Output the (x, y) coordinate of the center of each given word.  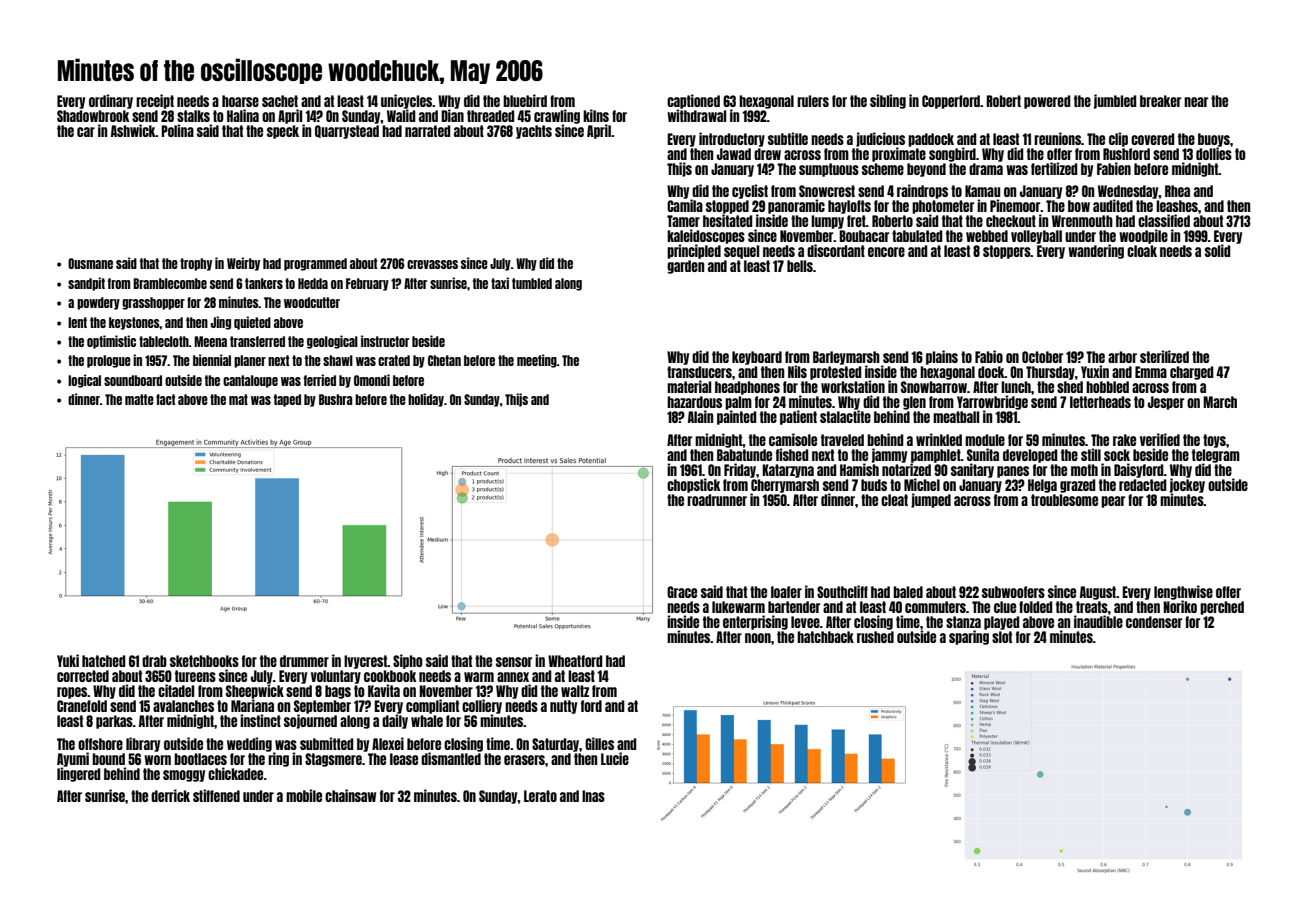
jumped (931, 500)
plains (942, 357)
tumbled (532, 283)
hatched (104, 661)
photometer (943, 207)
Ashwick (133, 130)
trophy (196, 264)
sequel (741, 252)
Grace (682, 592)
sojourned (310, 721)
